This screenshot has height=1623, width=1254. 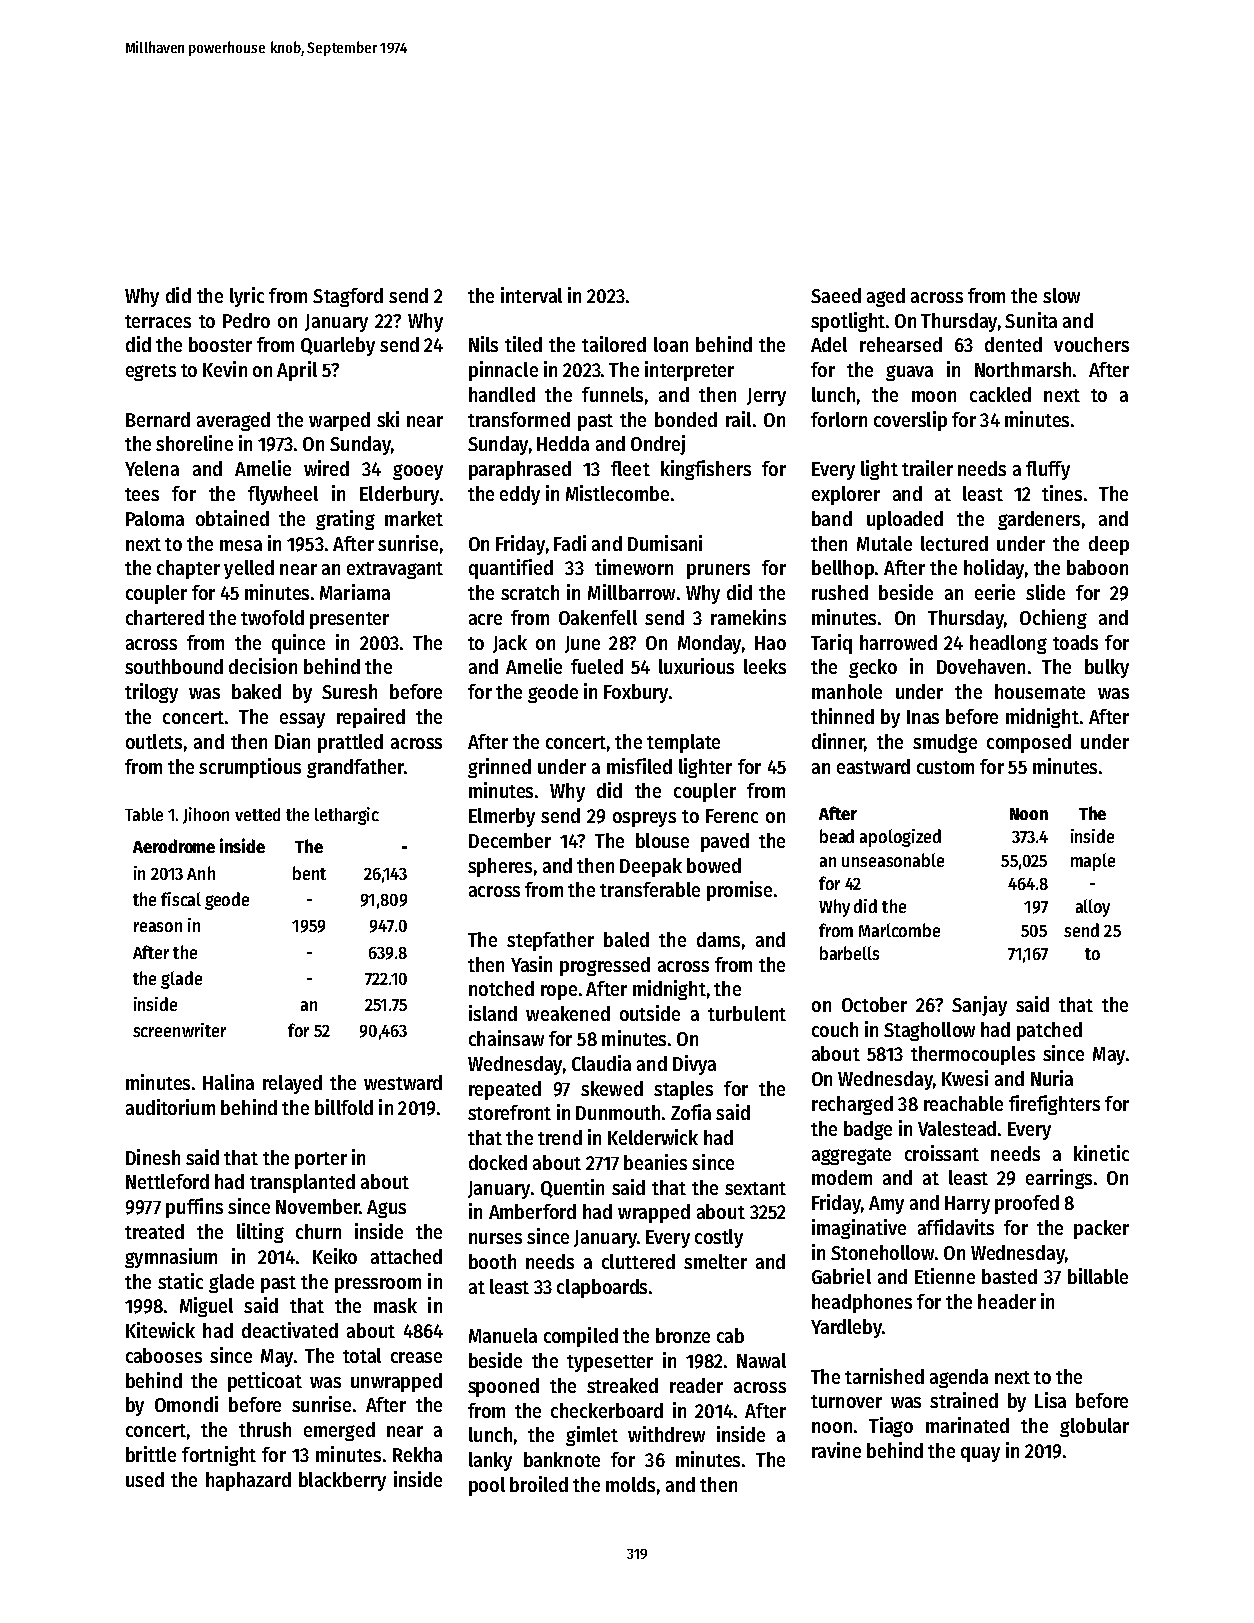 What do you see at coordinates (653, 1137) in the screenshot?
I see `Kelderwick` at bounding box center [653, 1137].
